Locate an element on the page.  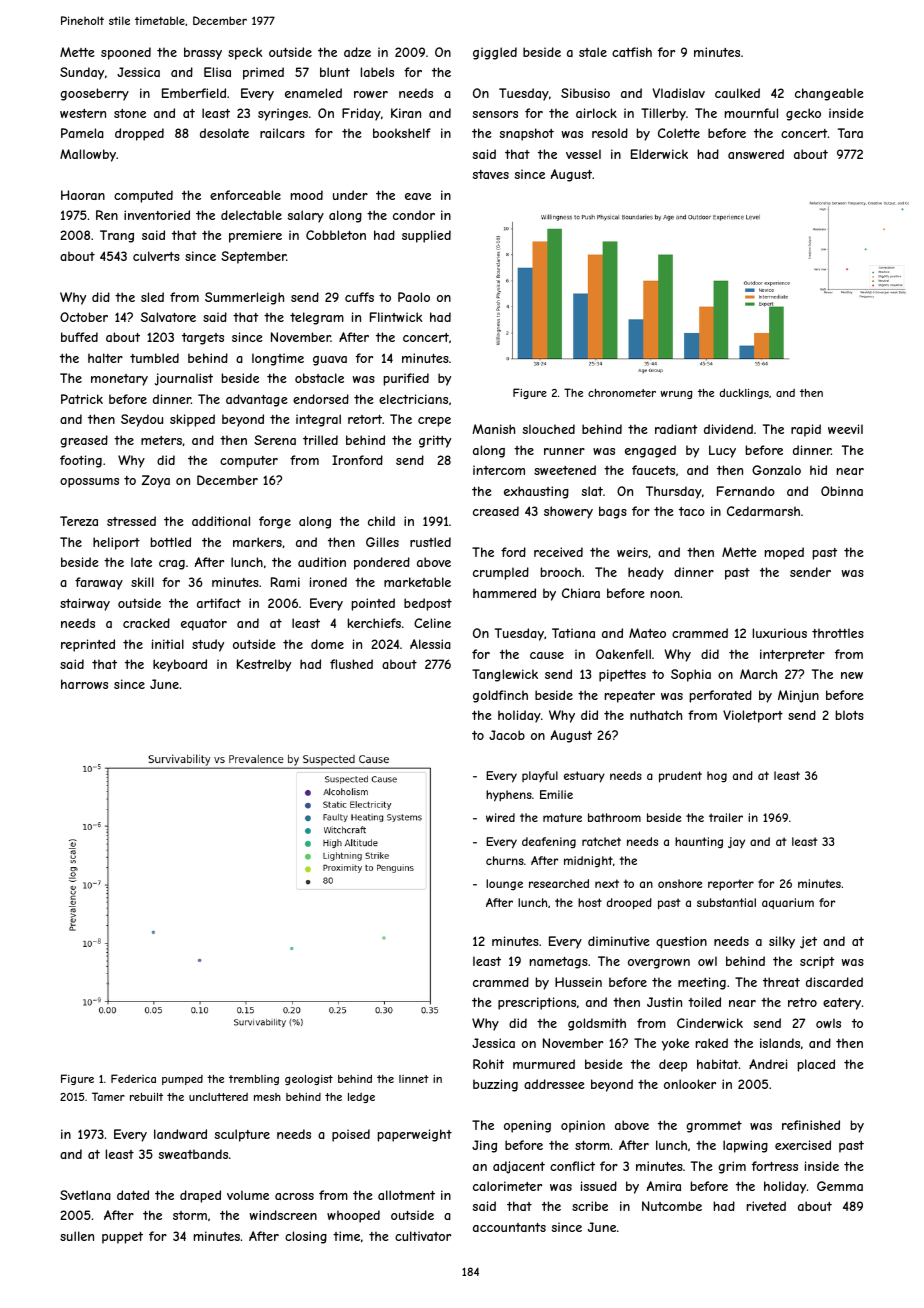
whooped is located at coordinates (353, 1216).
